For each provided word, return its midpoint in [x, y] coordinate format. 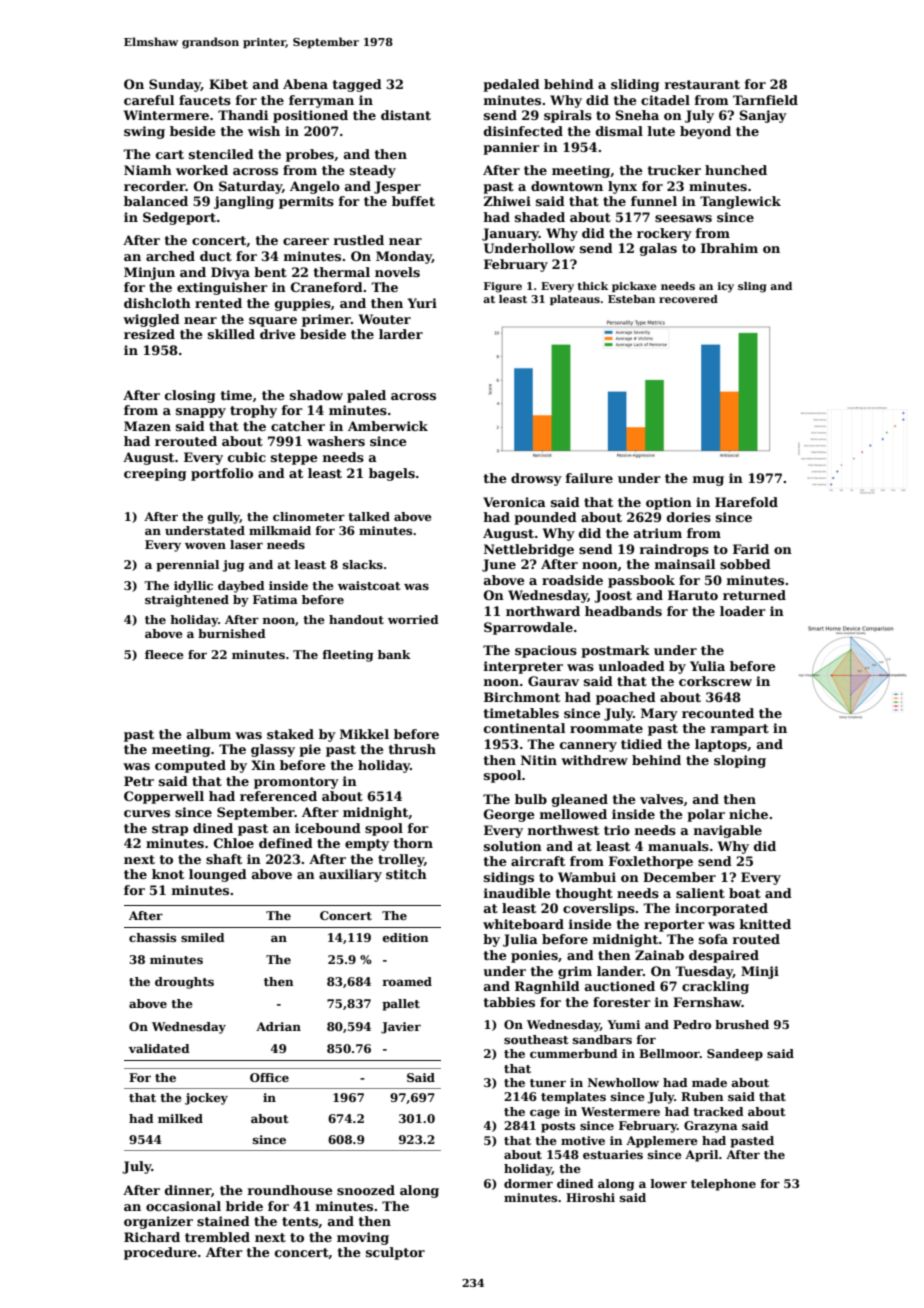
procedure [160, 1253]
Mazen [147, 426]
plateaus [575, 300]
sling [752, 287]
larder [401, 334]
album [209, 734]
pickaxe [634, 287]
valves [661, 799]
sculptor [395, 1253]
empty [367, 845]
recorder [155, 186]
